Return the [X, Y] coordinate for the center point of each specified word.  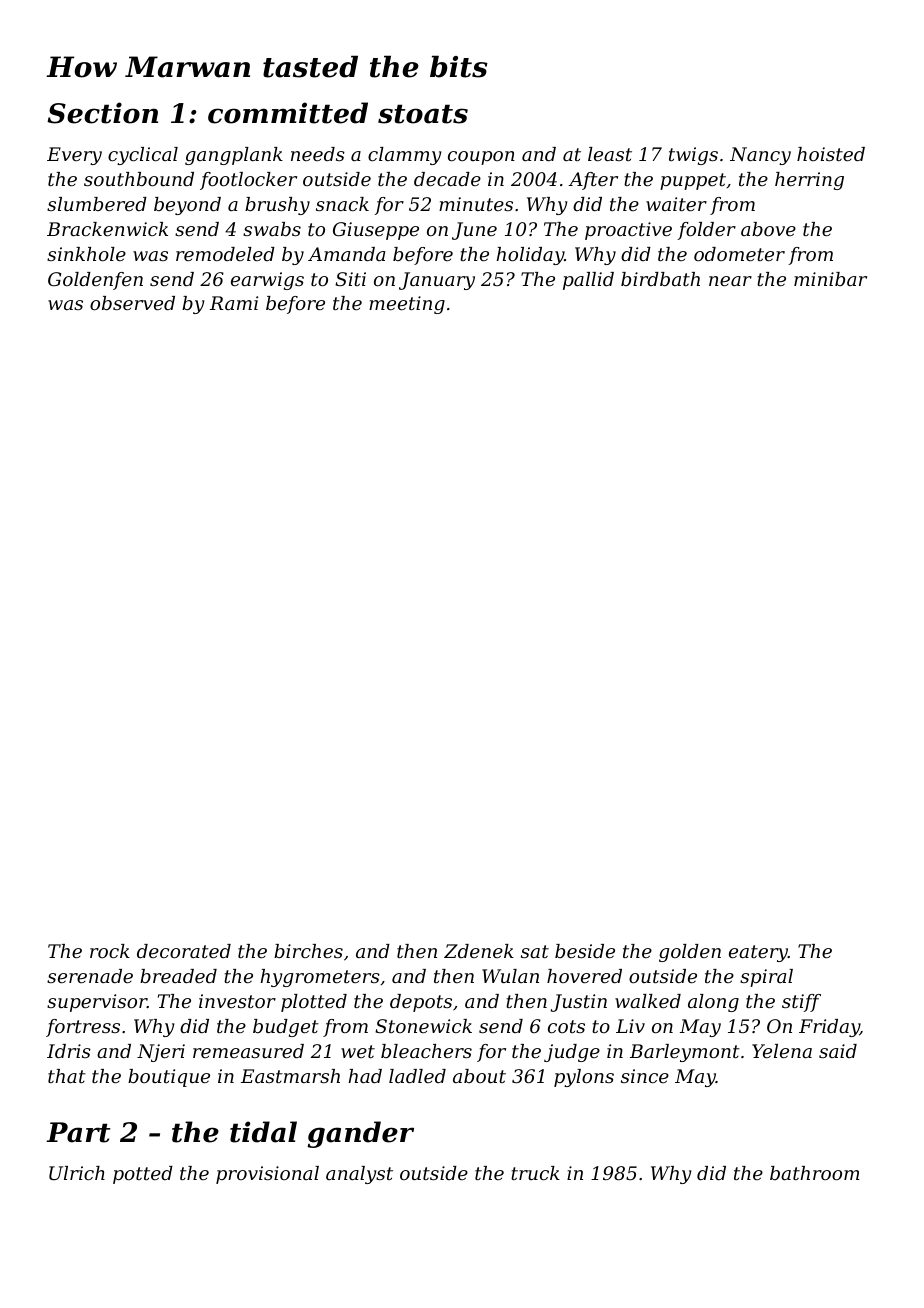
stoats [423, 114]
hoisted [831, 154]
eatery [758, 953]
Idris [69, 1051]
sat [535, 951]
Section [102, 113]
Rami [234, 303]
